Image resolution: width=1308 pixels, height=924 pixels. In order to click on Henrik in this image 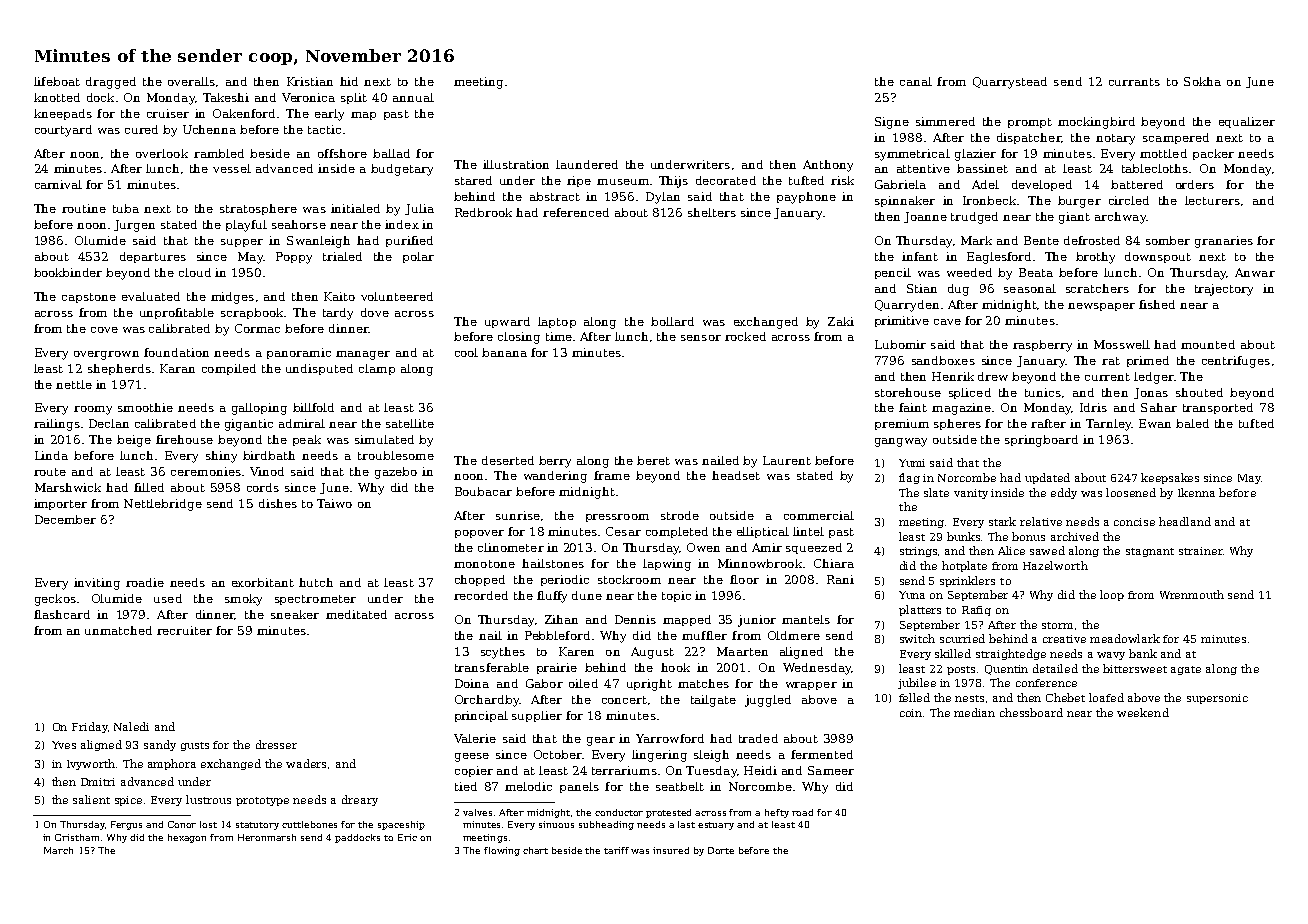, I will do `click(953, 376)`.
